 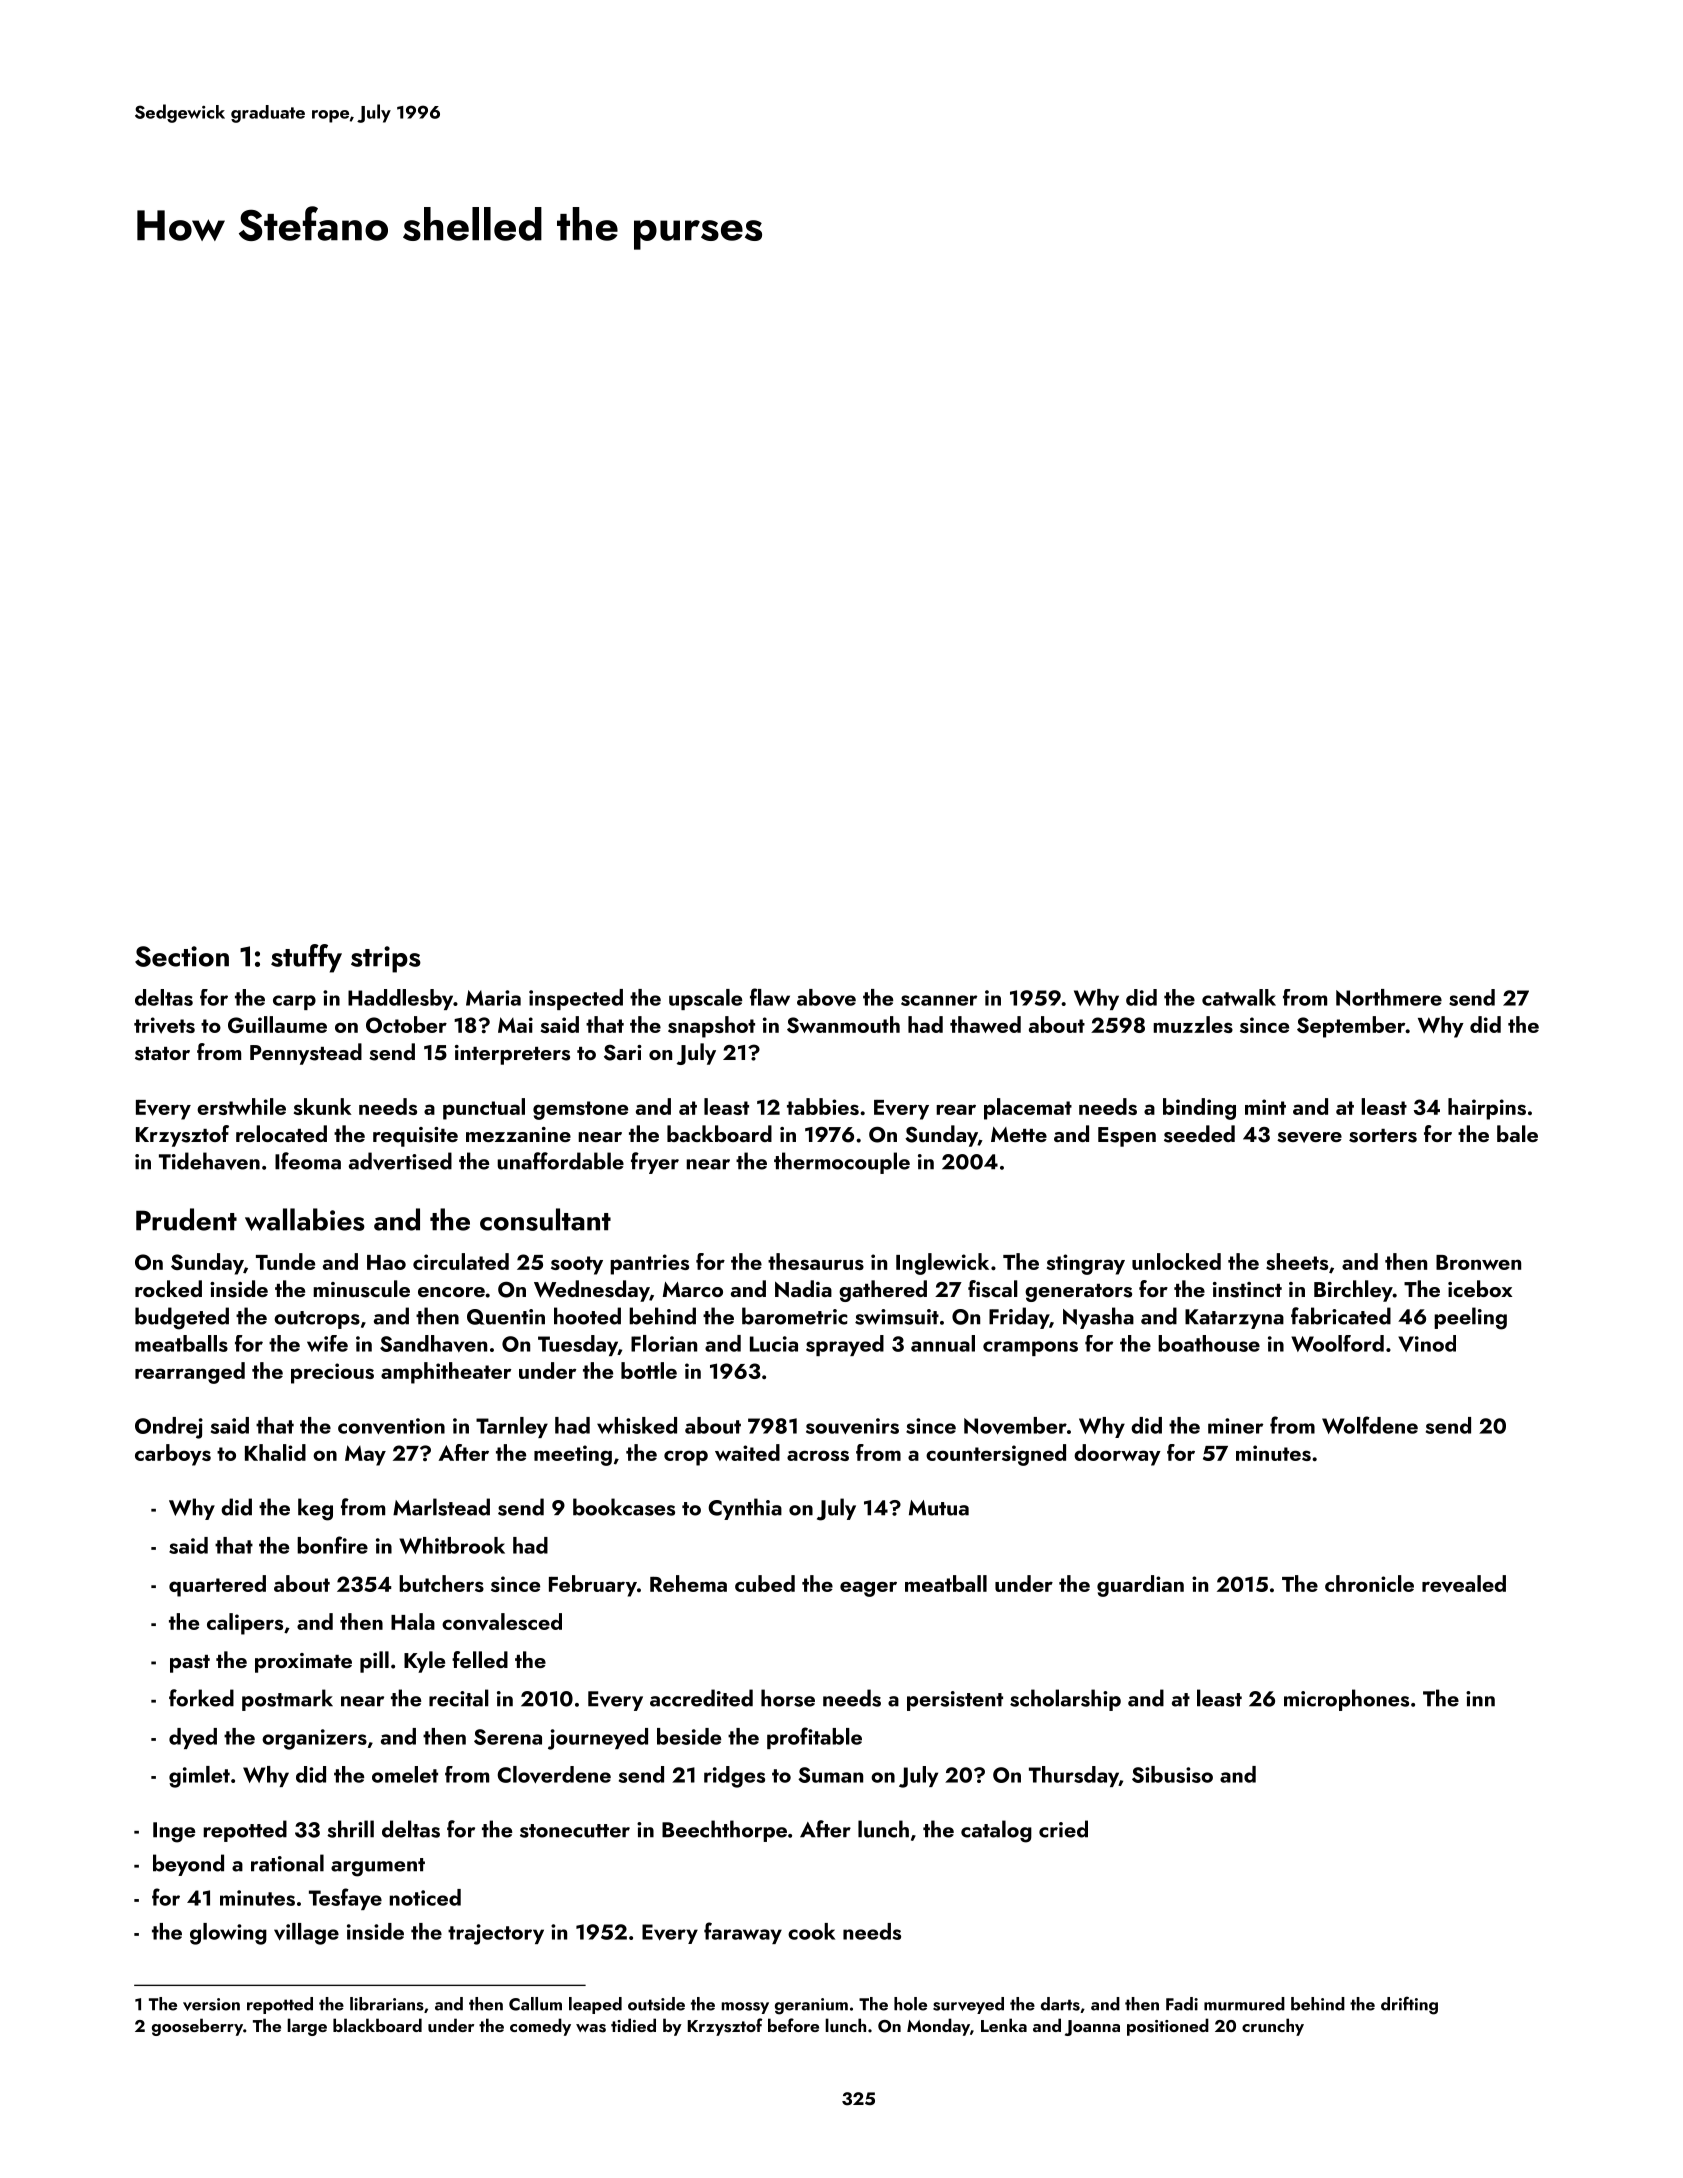 What do you see at coordinates (985, 1024) in the document?
I see `thawed` at bounding box center [985, 1024].
